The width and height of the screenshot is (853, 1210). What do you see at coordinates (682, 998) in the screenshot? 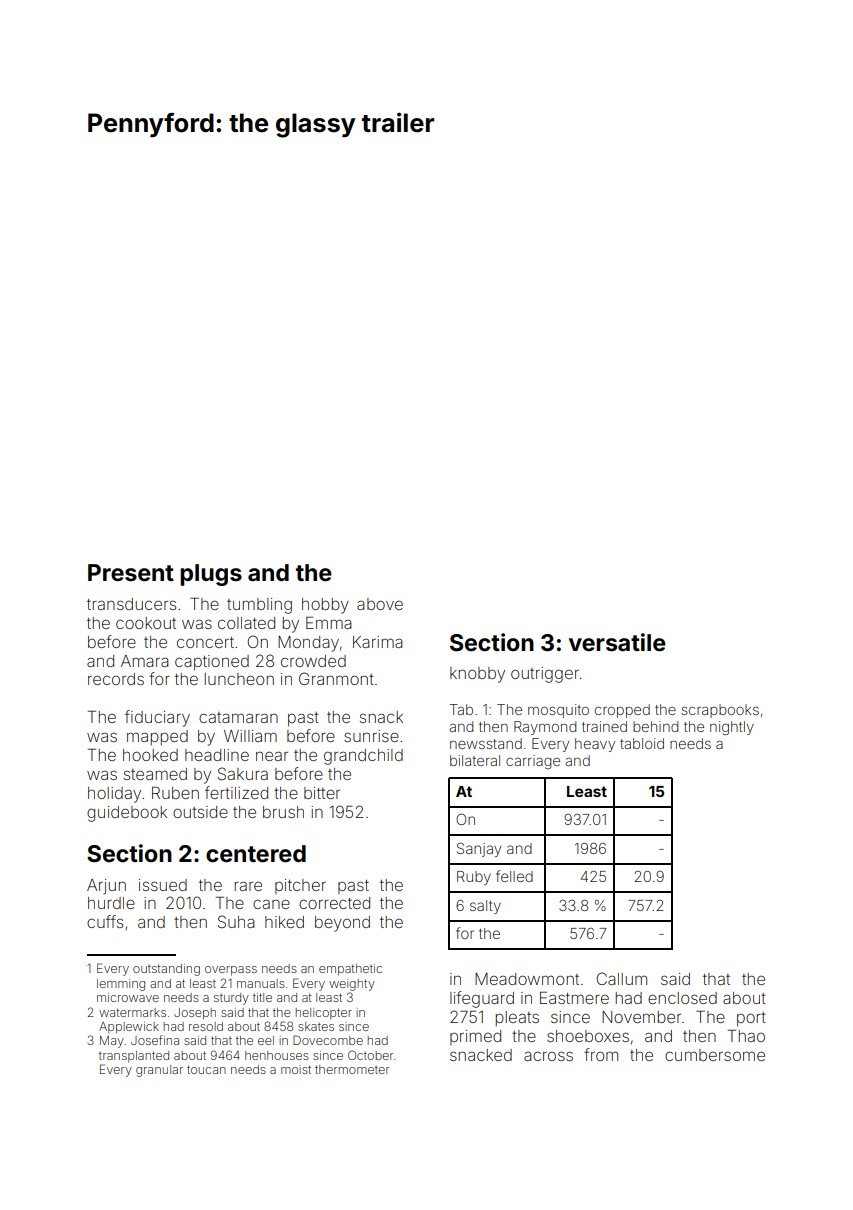
I see `enclosed` at bounding box center [682, 998].
